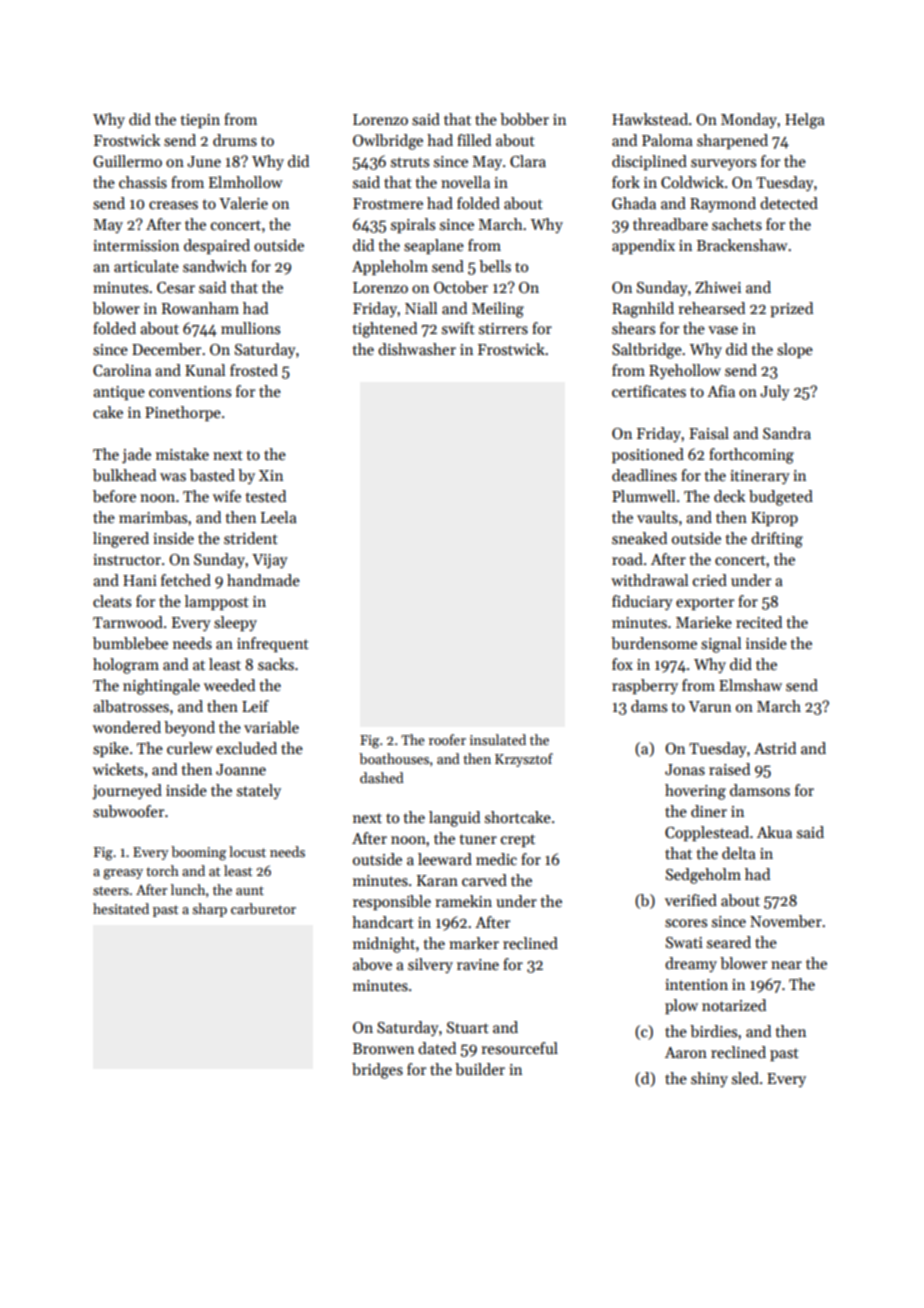 This screenshot has width=924, height=1308. Describe the element at coordinates (377, 1071) in the screenshot. I see `bridges` at that location.
